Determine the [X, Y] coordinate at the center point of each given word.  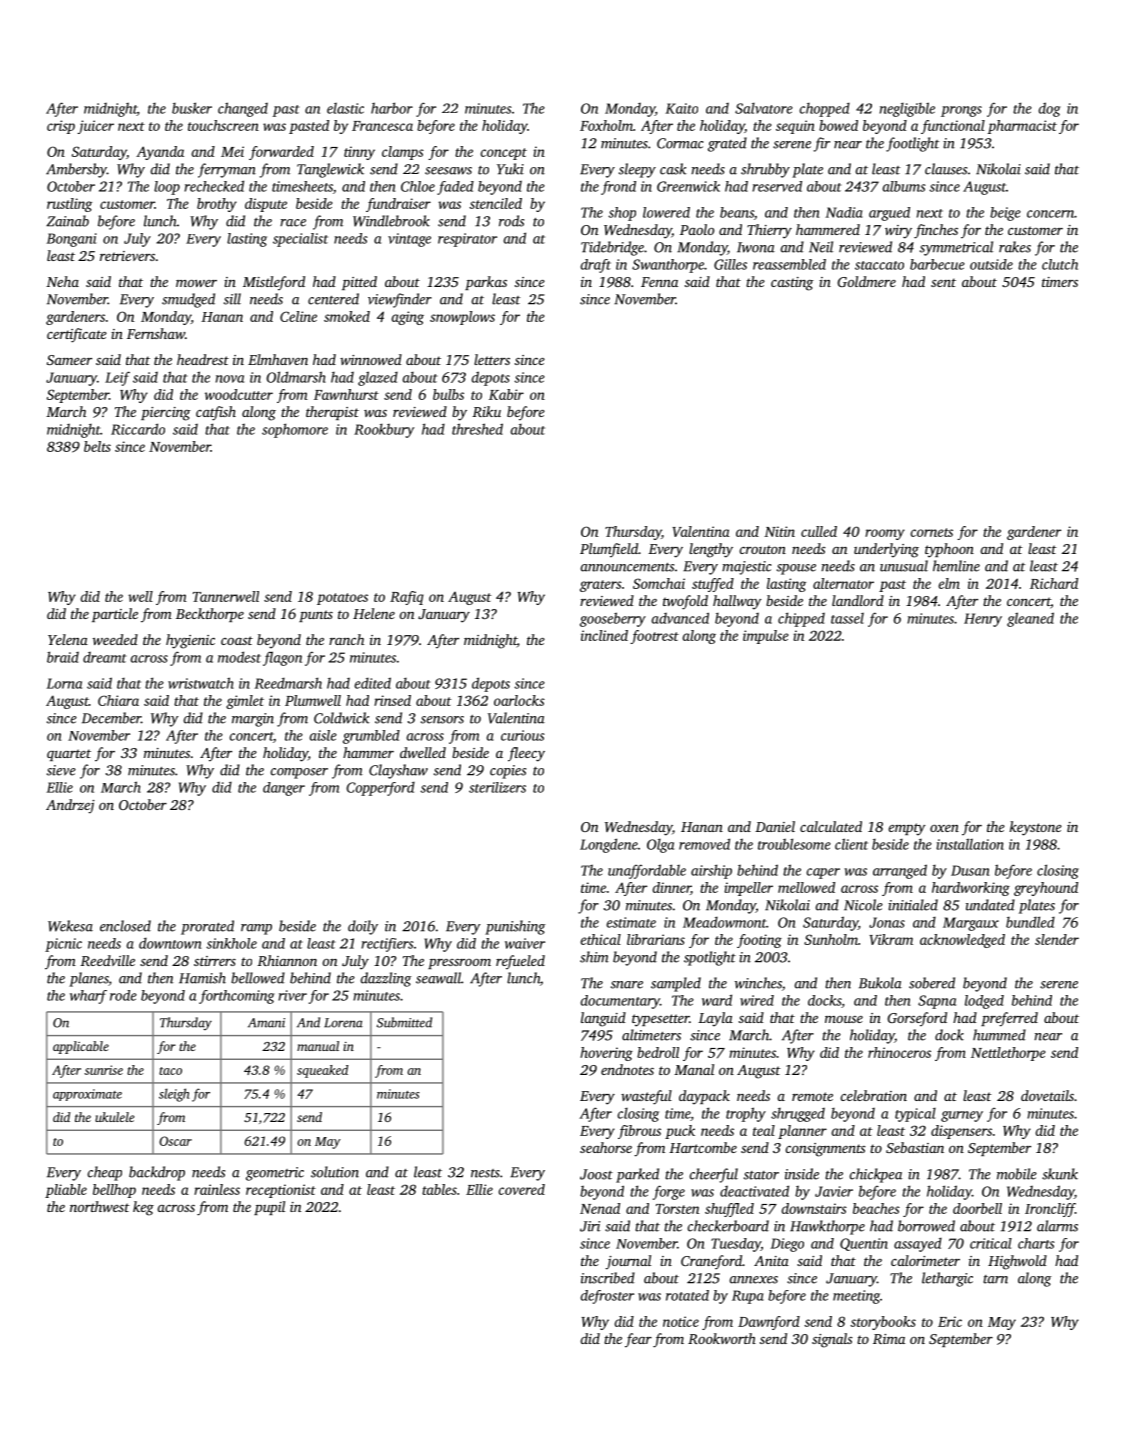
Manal [694, 1069]
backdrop [157, 1173]
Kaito [682, 108]
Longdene [609, 845]
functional [953, 127]
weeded [115, 639]
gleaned [1030, 619]
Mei [232, 151]
